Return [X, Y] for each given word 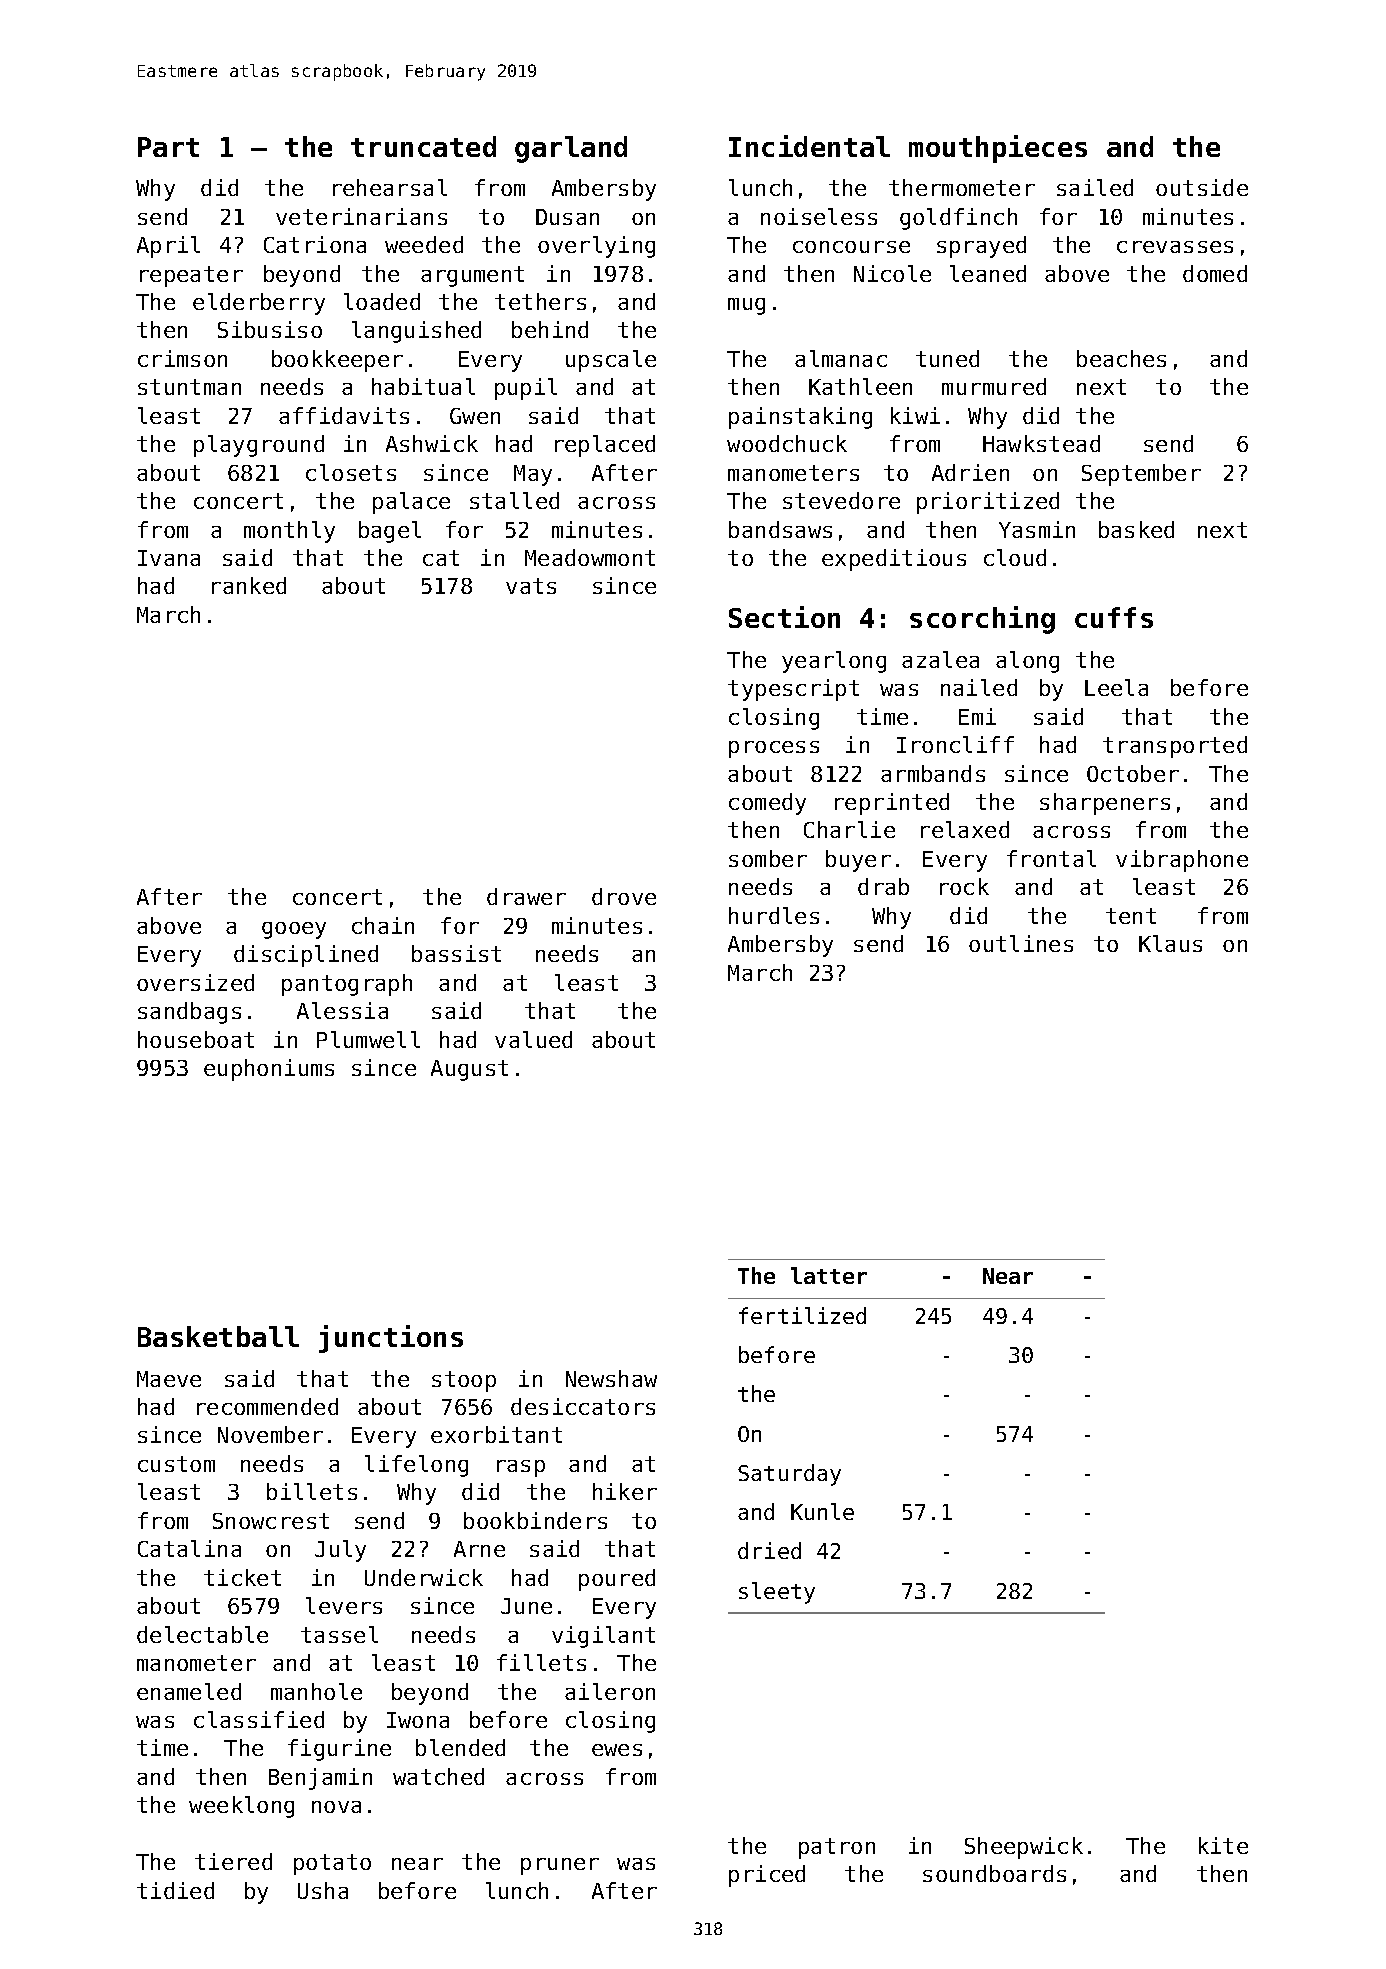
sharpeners [1105, 804]
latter [829, 1275]
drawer [526, 896]
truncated [423, 146]
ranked [249, 585]
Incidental [809, 146]
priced [767, 1876]
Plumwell [368, 1039]
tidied [175, 1890]
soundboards [994, 1873]
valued [533, 1039]
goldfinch [958, 219]
